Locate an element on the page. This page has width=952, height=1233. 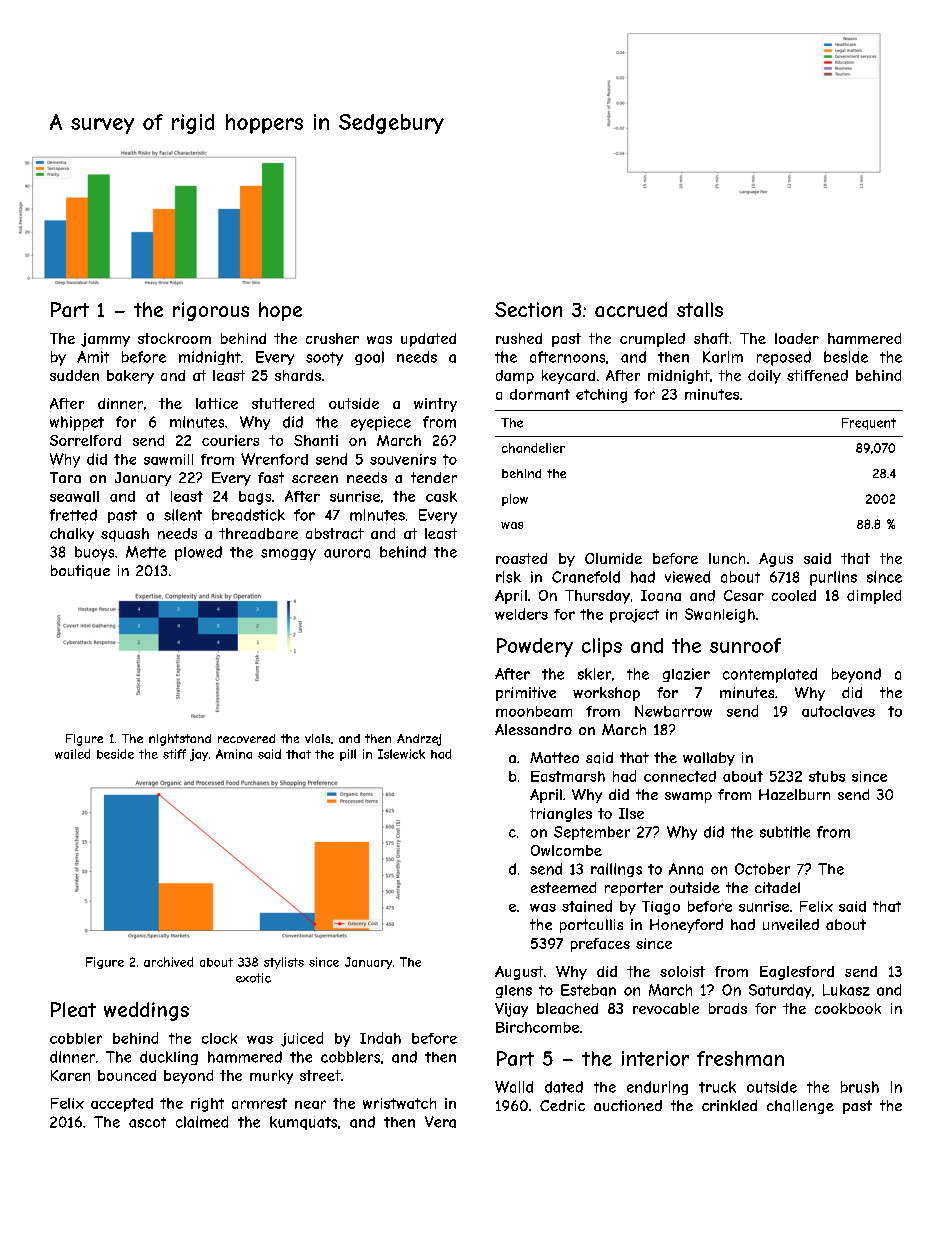
Hazelburn is located at coordinates (794, 794).
